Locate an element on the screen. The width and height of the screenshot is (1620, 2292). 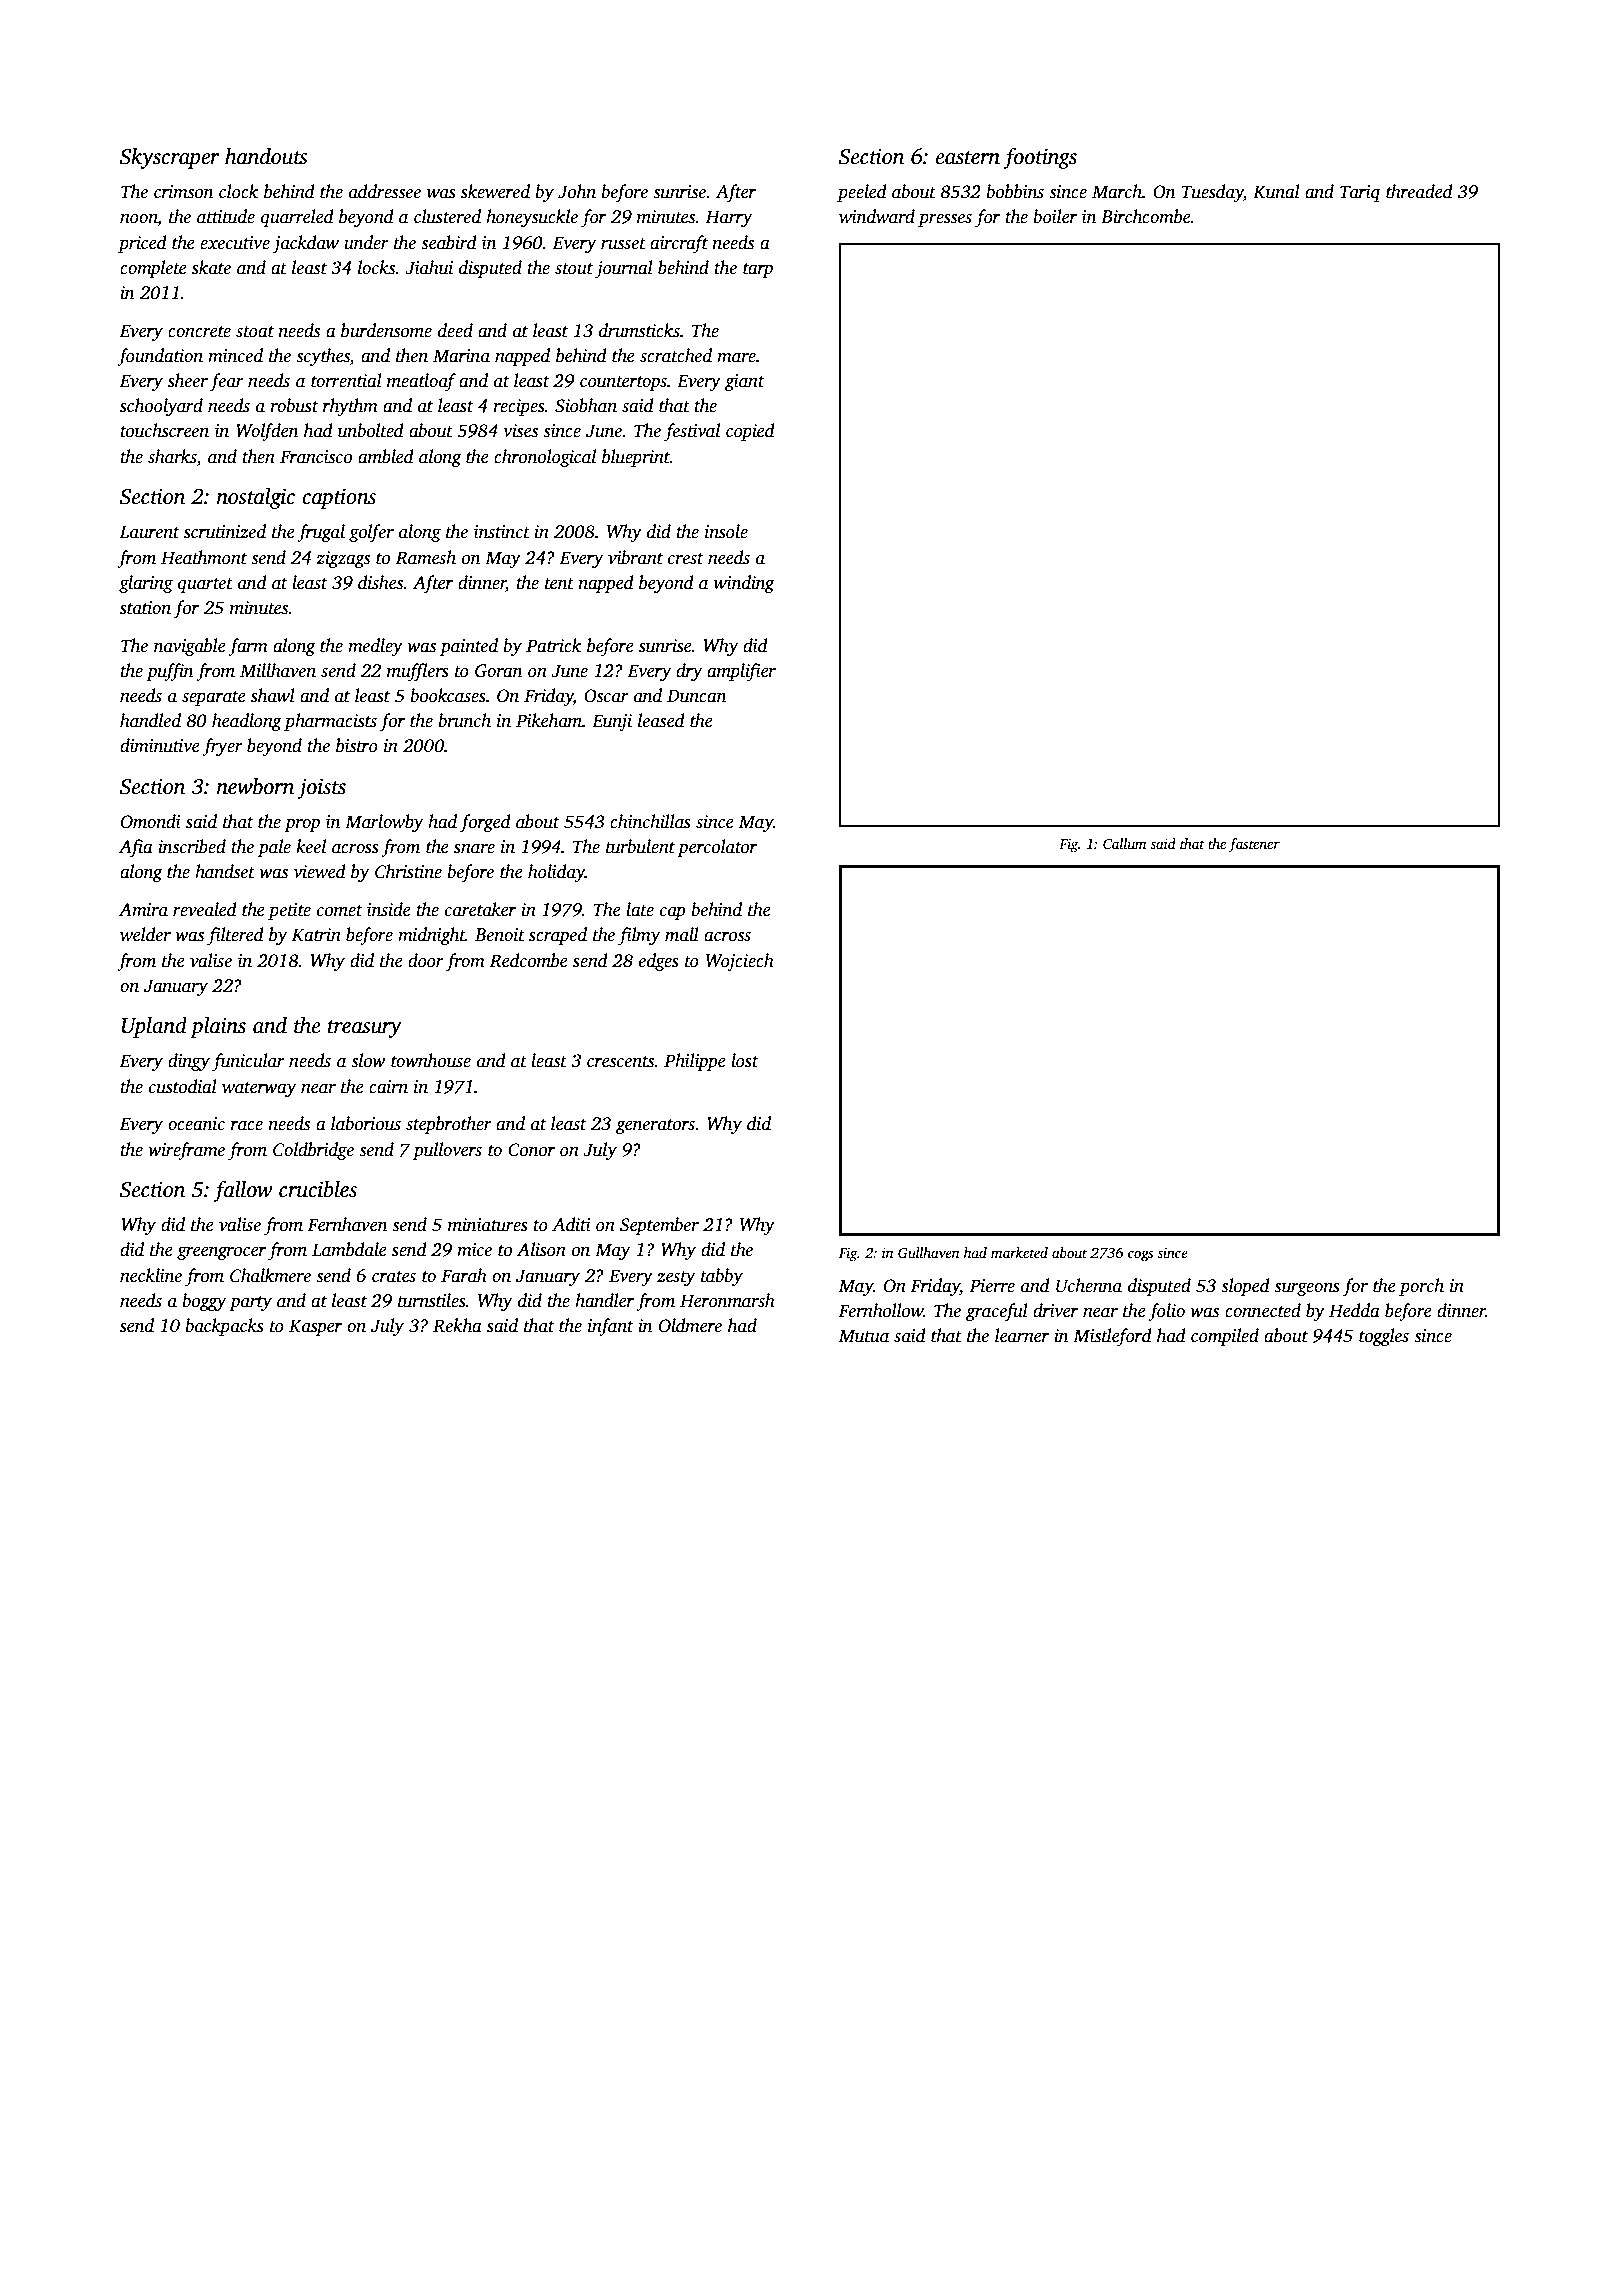
Eunji is located at coordinates (612, 722).
